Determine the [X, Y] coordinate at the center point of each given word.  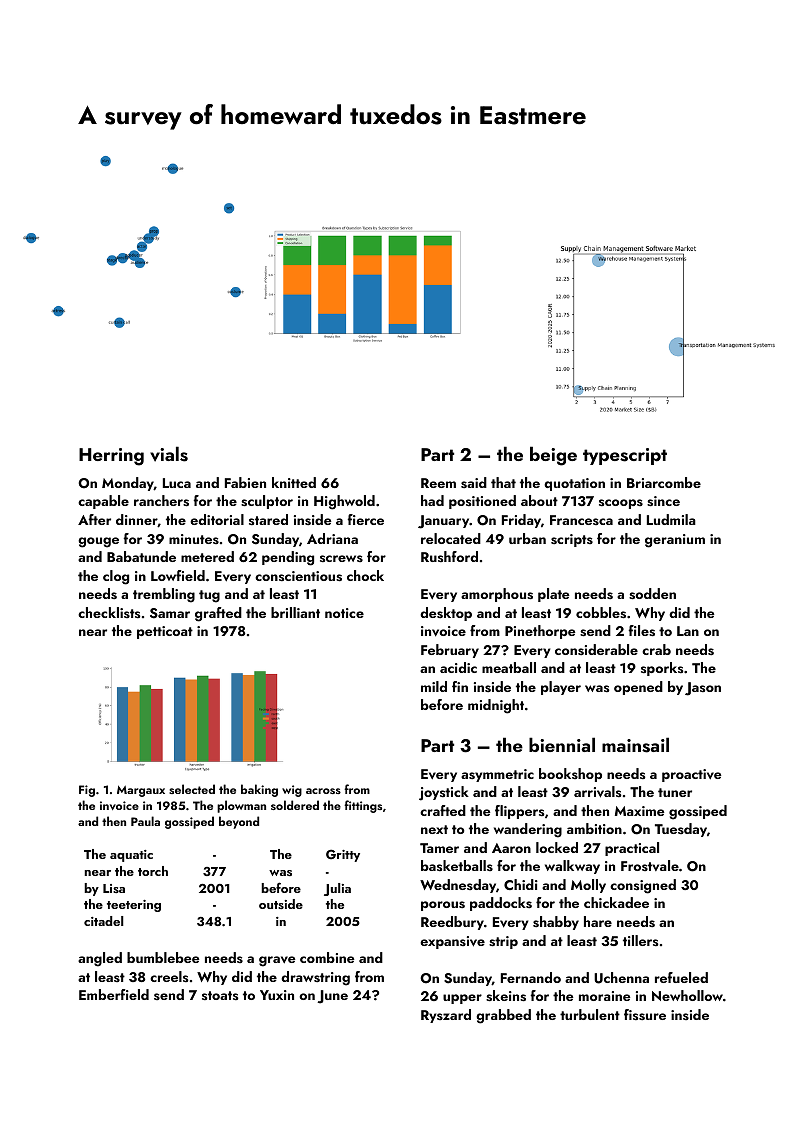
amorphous [497, 595]
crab [656, 649]
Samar [170, 613]
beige [553, 456]
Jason [703, 689]
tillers [640, 940]
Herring [111, 457]
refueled [681, 977]
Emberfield [114, 994]
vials [169, 454]
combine [327, 957]
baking [259, 790]
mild [434, 686]
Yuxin [277, 995]
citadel [104, 921]
